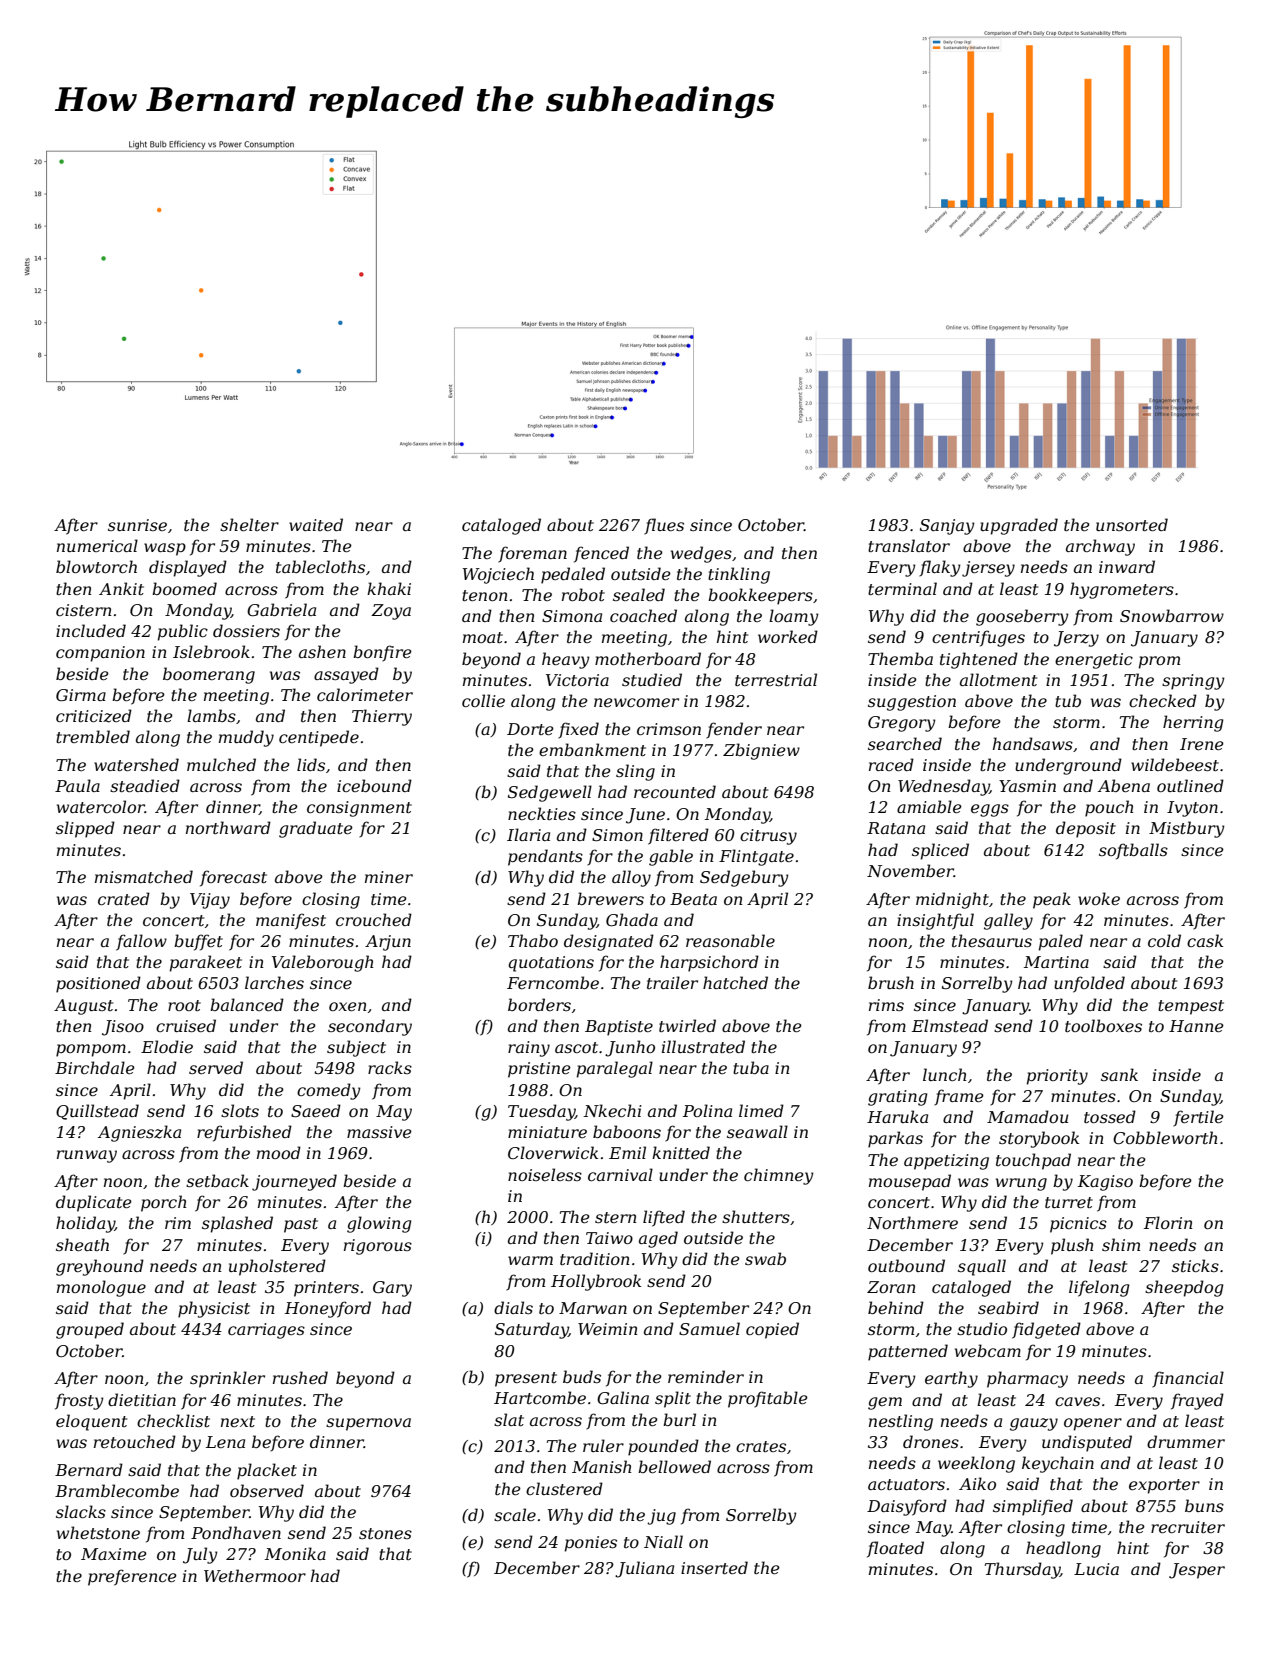 This screenshot has height=1656, width=1280. Describe the element at coordinates (608, 1329) in the screenshot. I see `Weimin` at that location.
